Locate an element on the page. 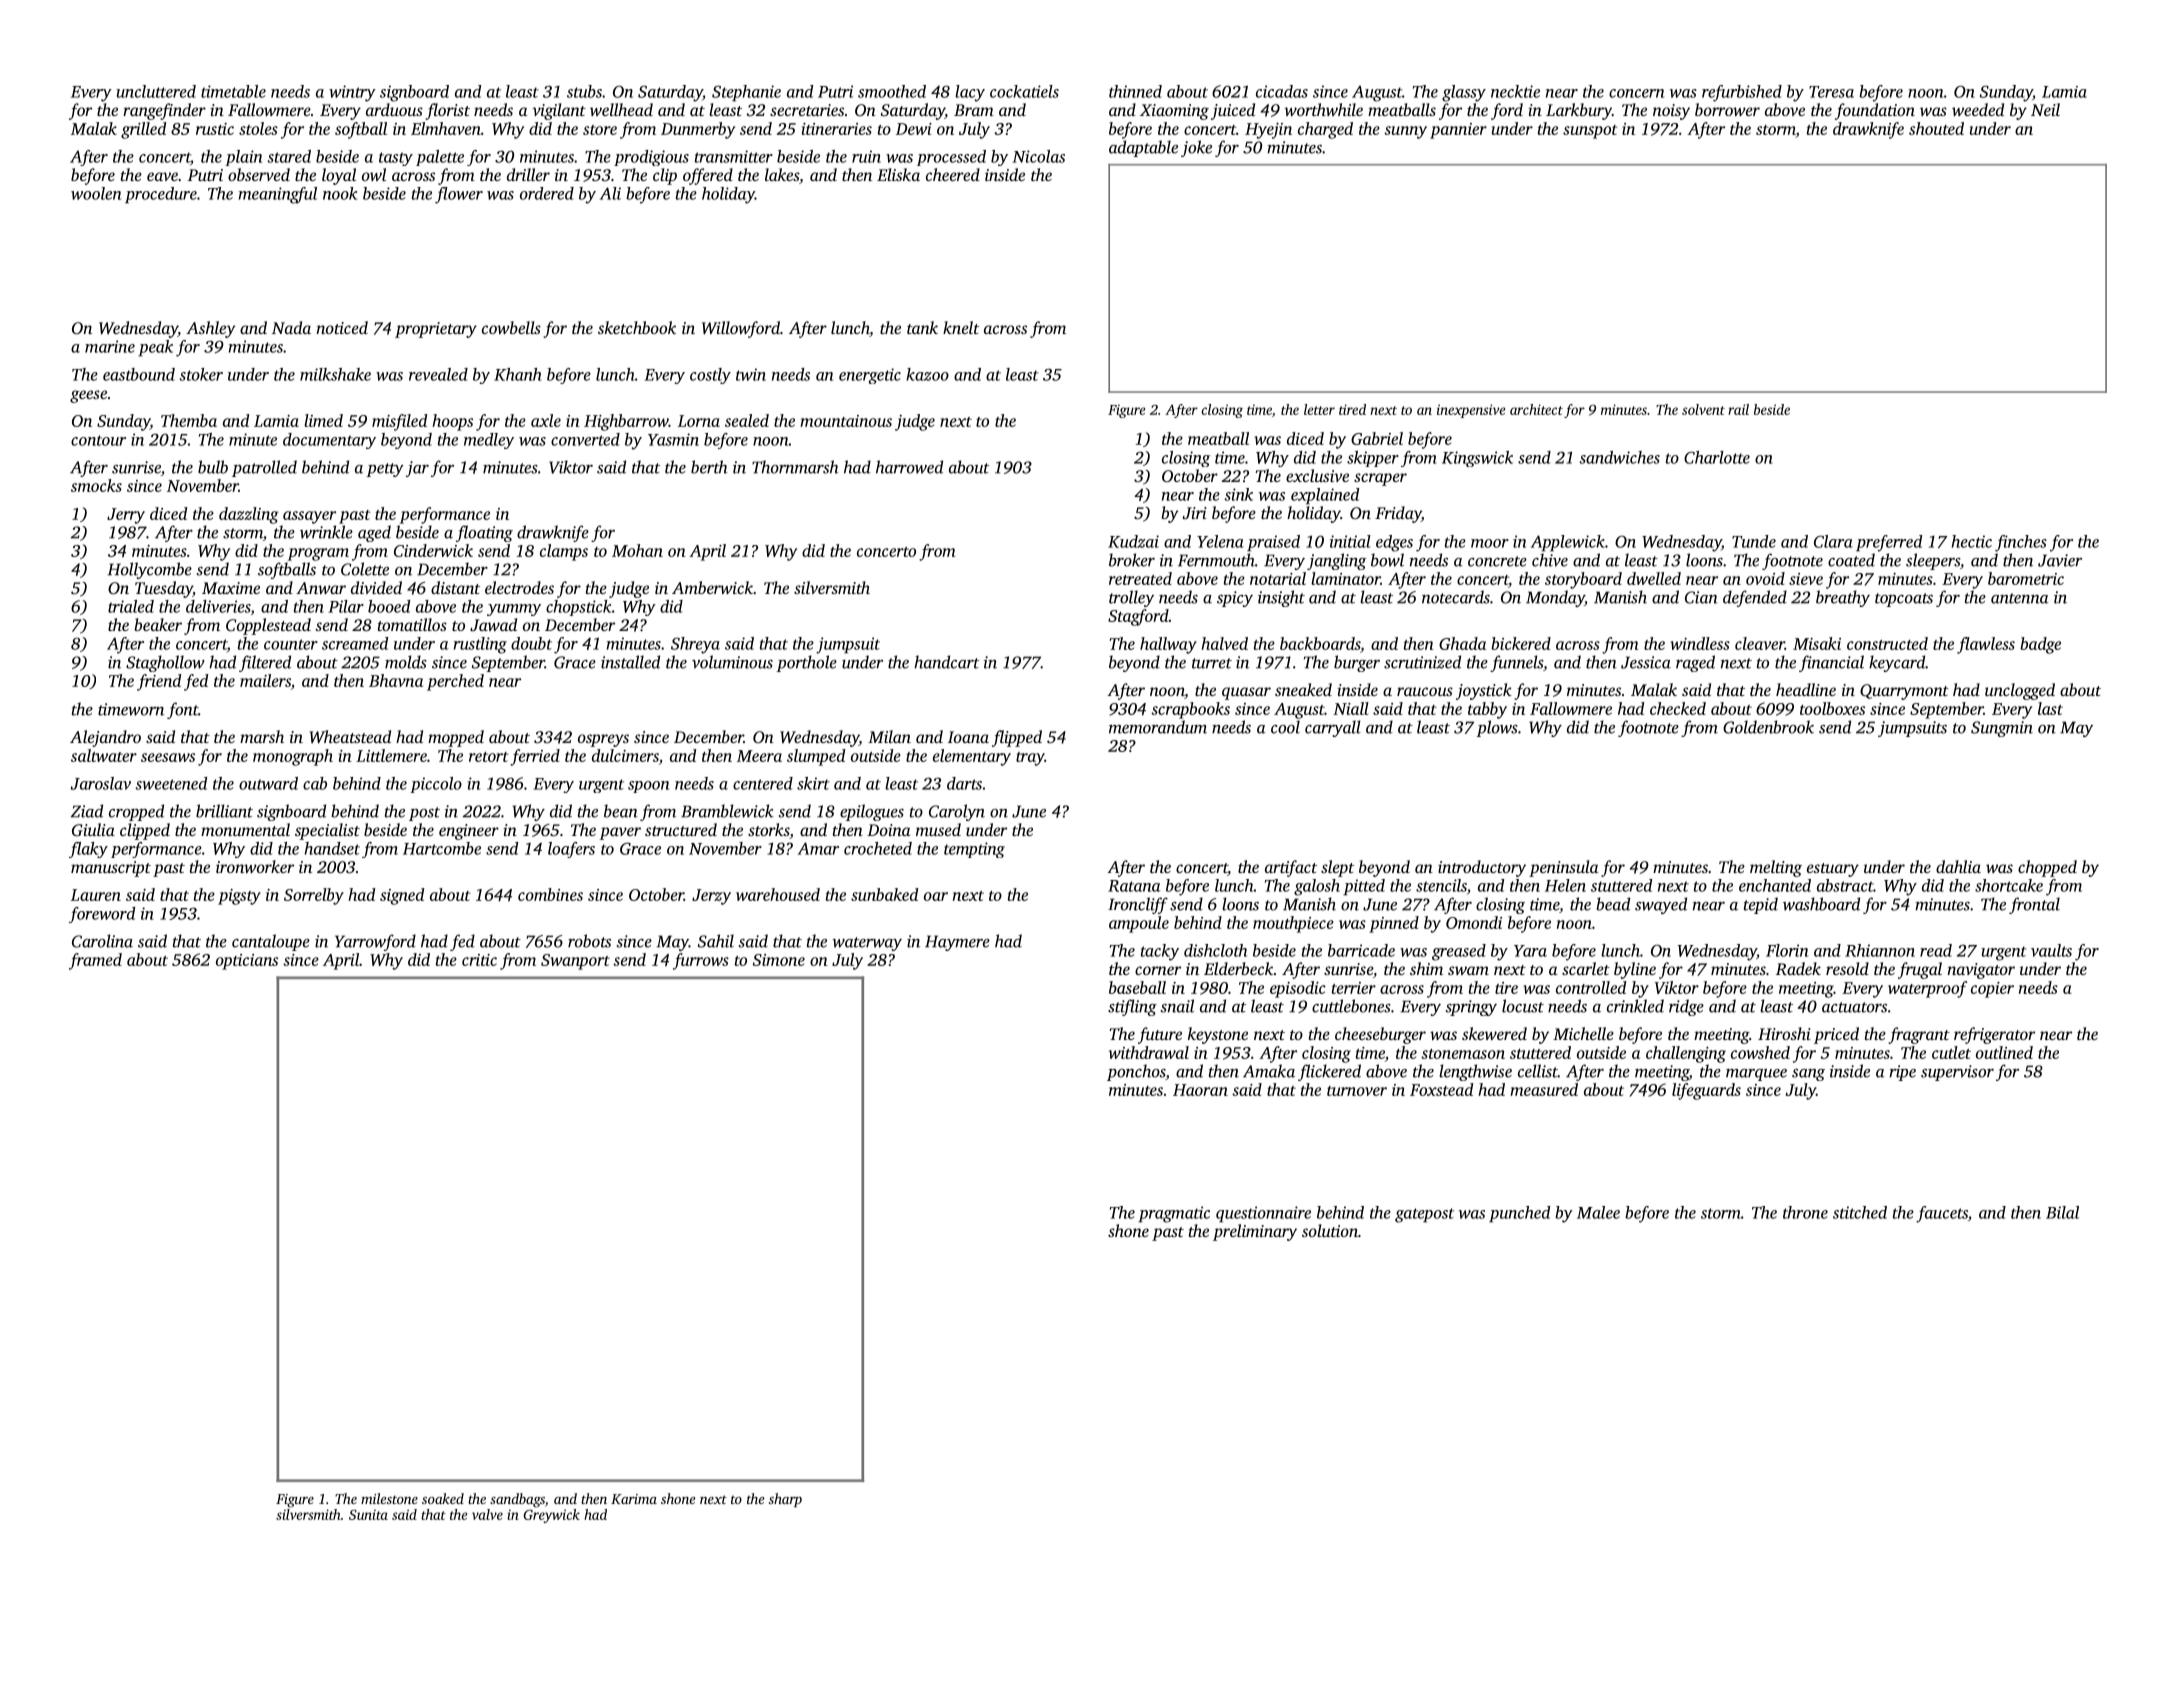 The width and height of the document is (2178, 1683). milestone is located at coordinates (389, 1498).
